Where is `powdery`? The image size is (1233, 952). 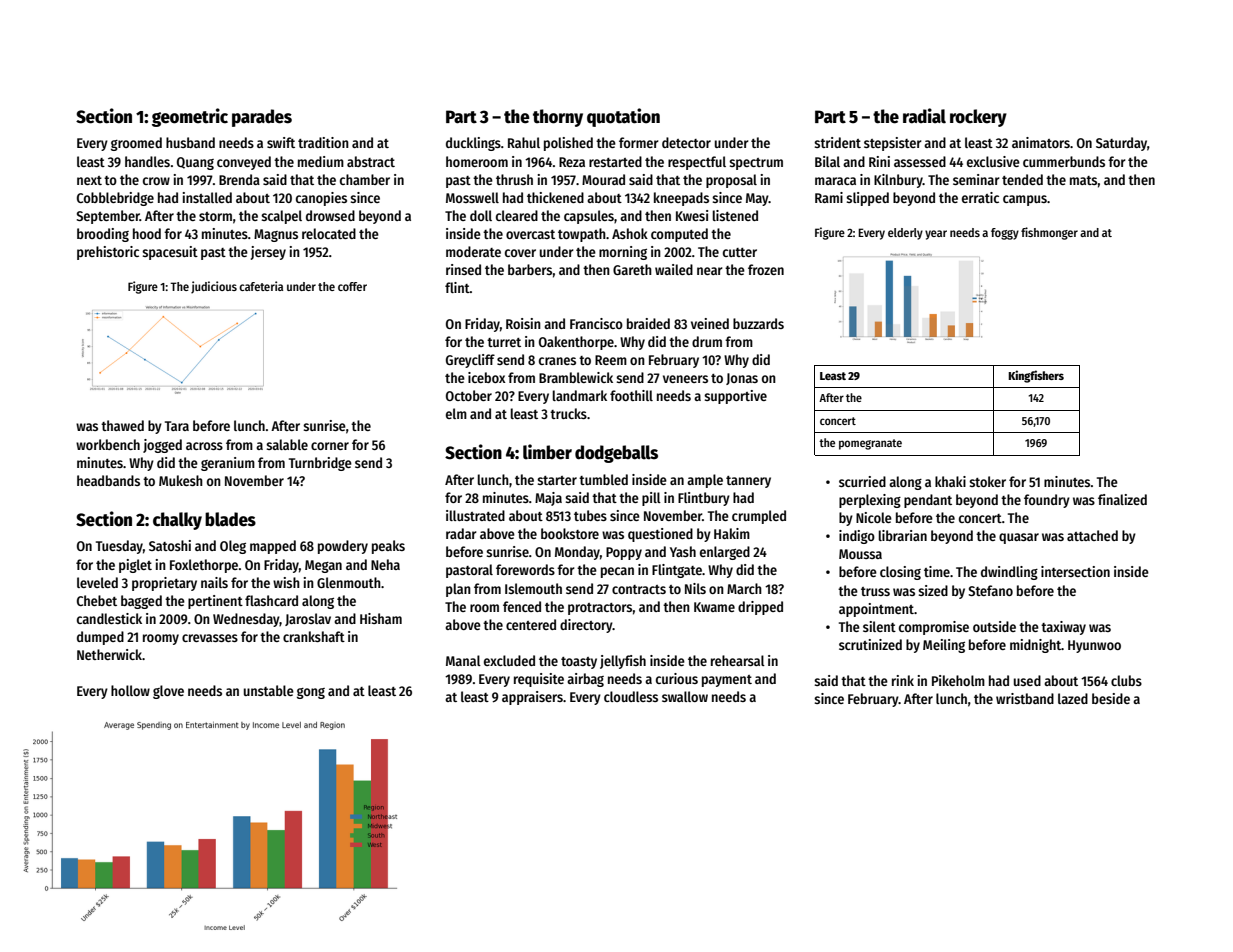
powdery is located at coordinates (343, 547).
